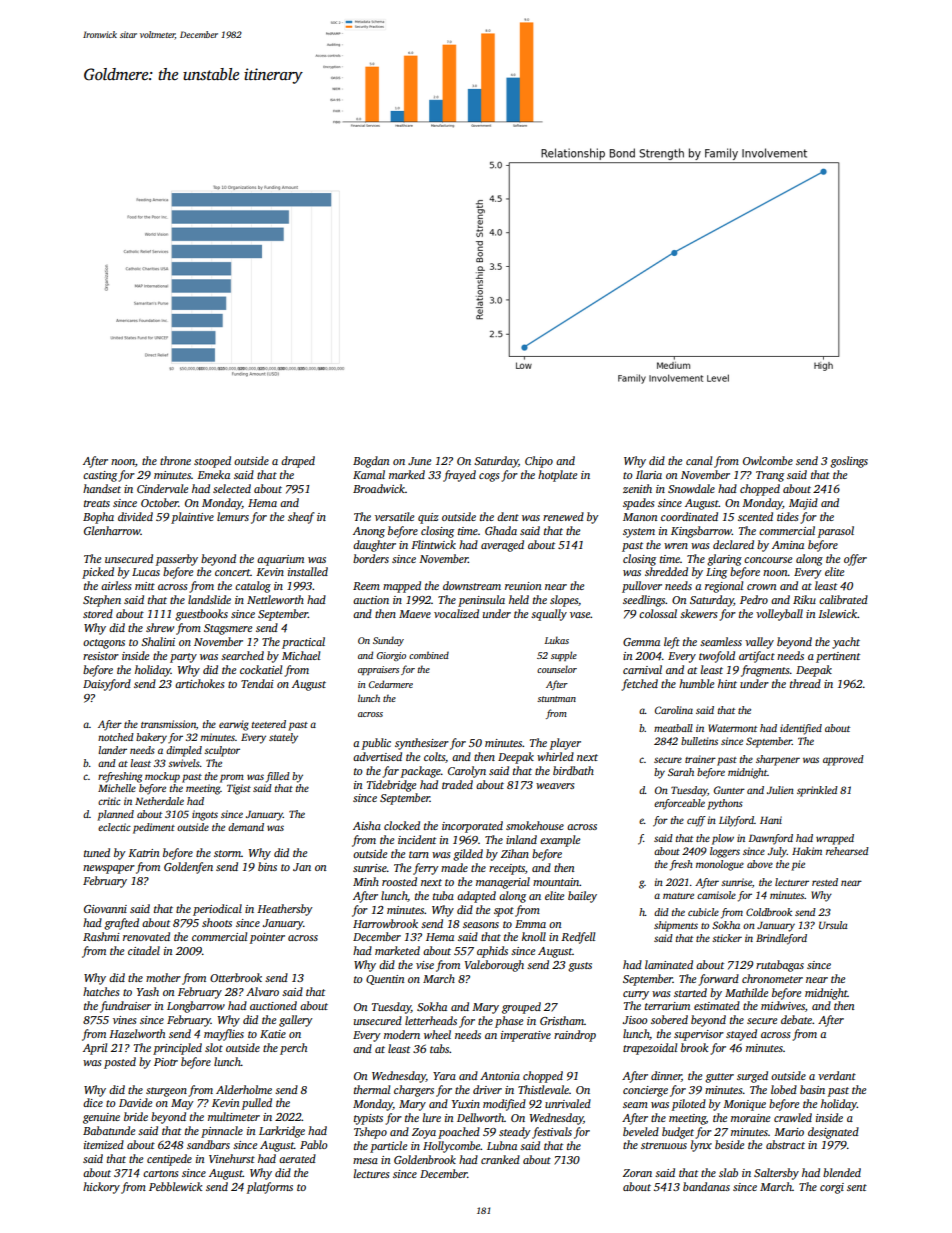 This image has width=952, height=1233. I want to click on Daisyford, so click(107, 685).
